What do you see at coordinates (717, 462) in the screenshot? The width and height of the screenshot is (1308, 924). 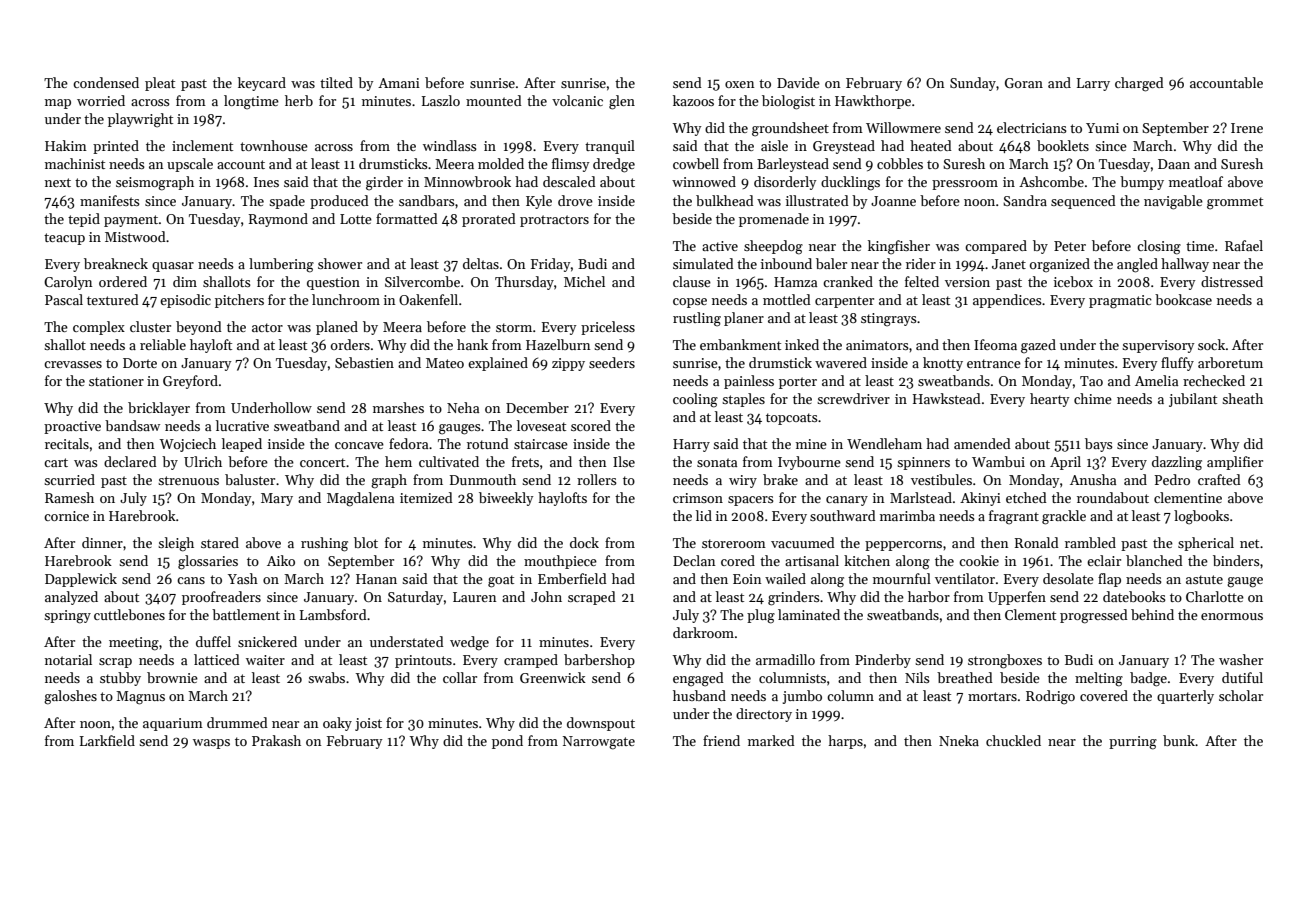 I see `sonata` at bounding box center [717, 462].
